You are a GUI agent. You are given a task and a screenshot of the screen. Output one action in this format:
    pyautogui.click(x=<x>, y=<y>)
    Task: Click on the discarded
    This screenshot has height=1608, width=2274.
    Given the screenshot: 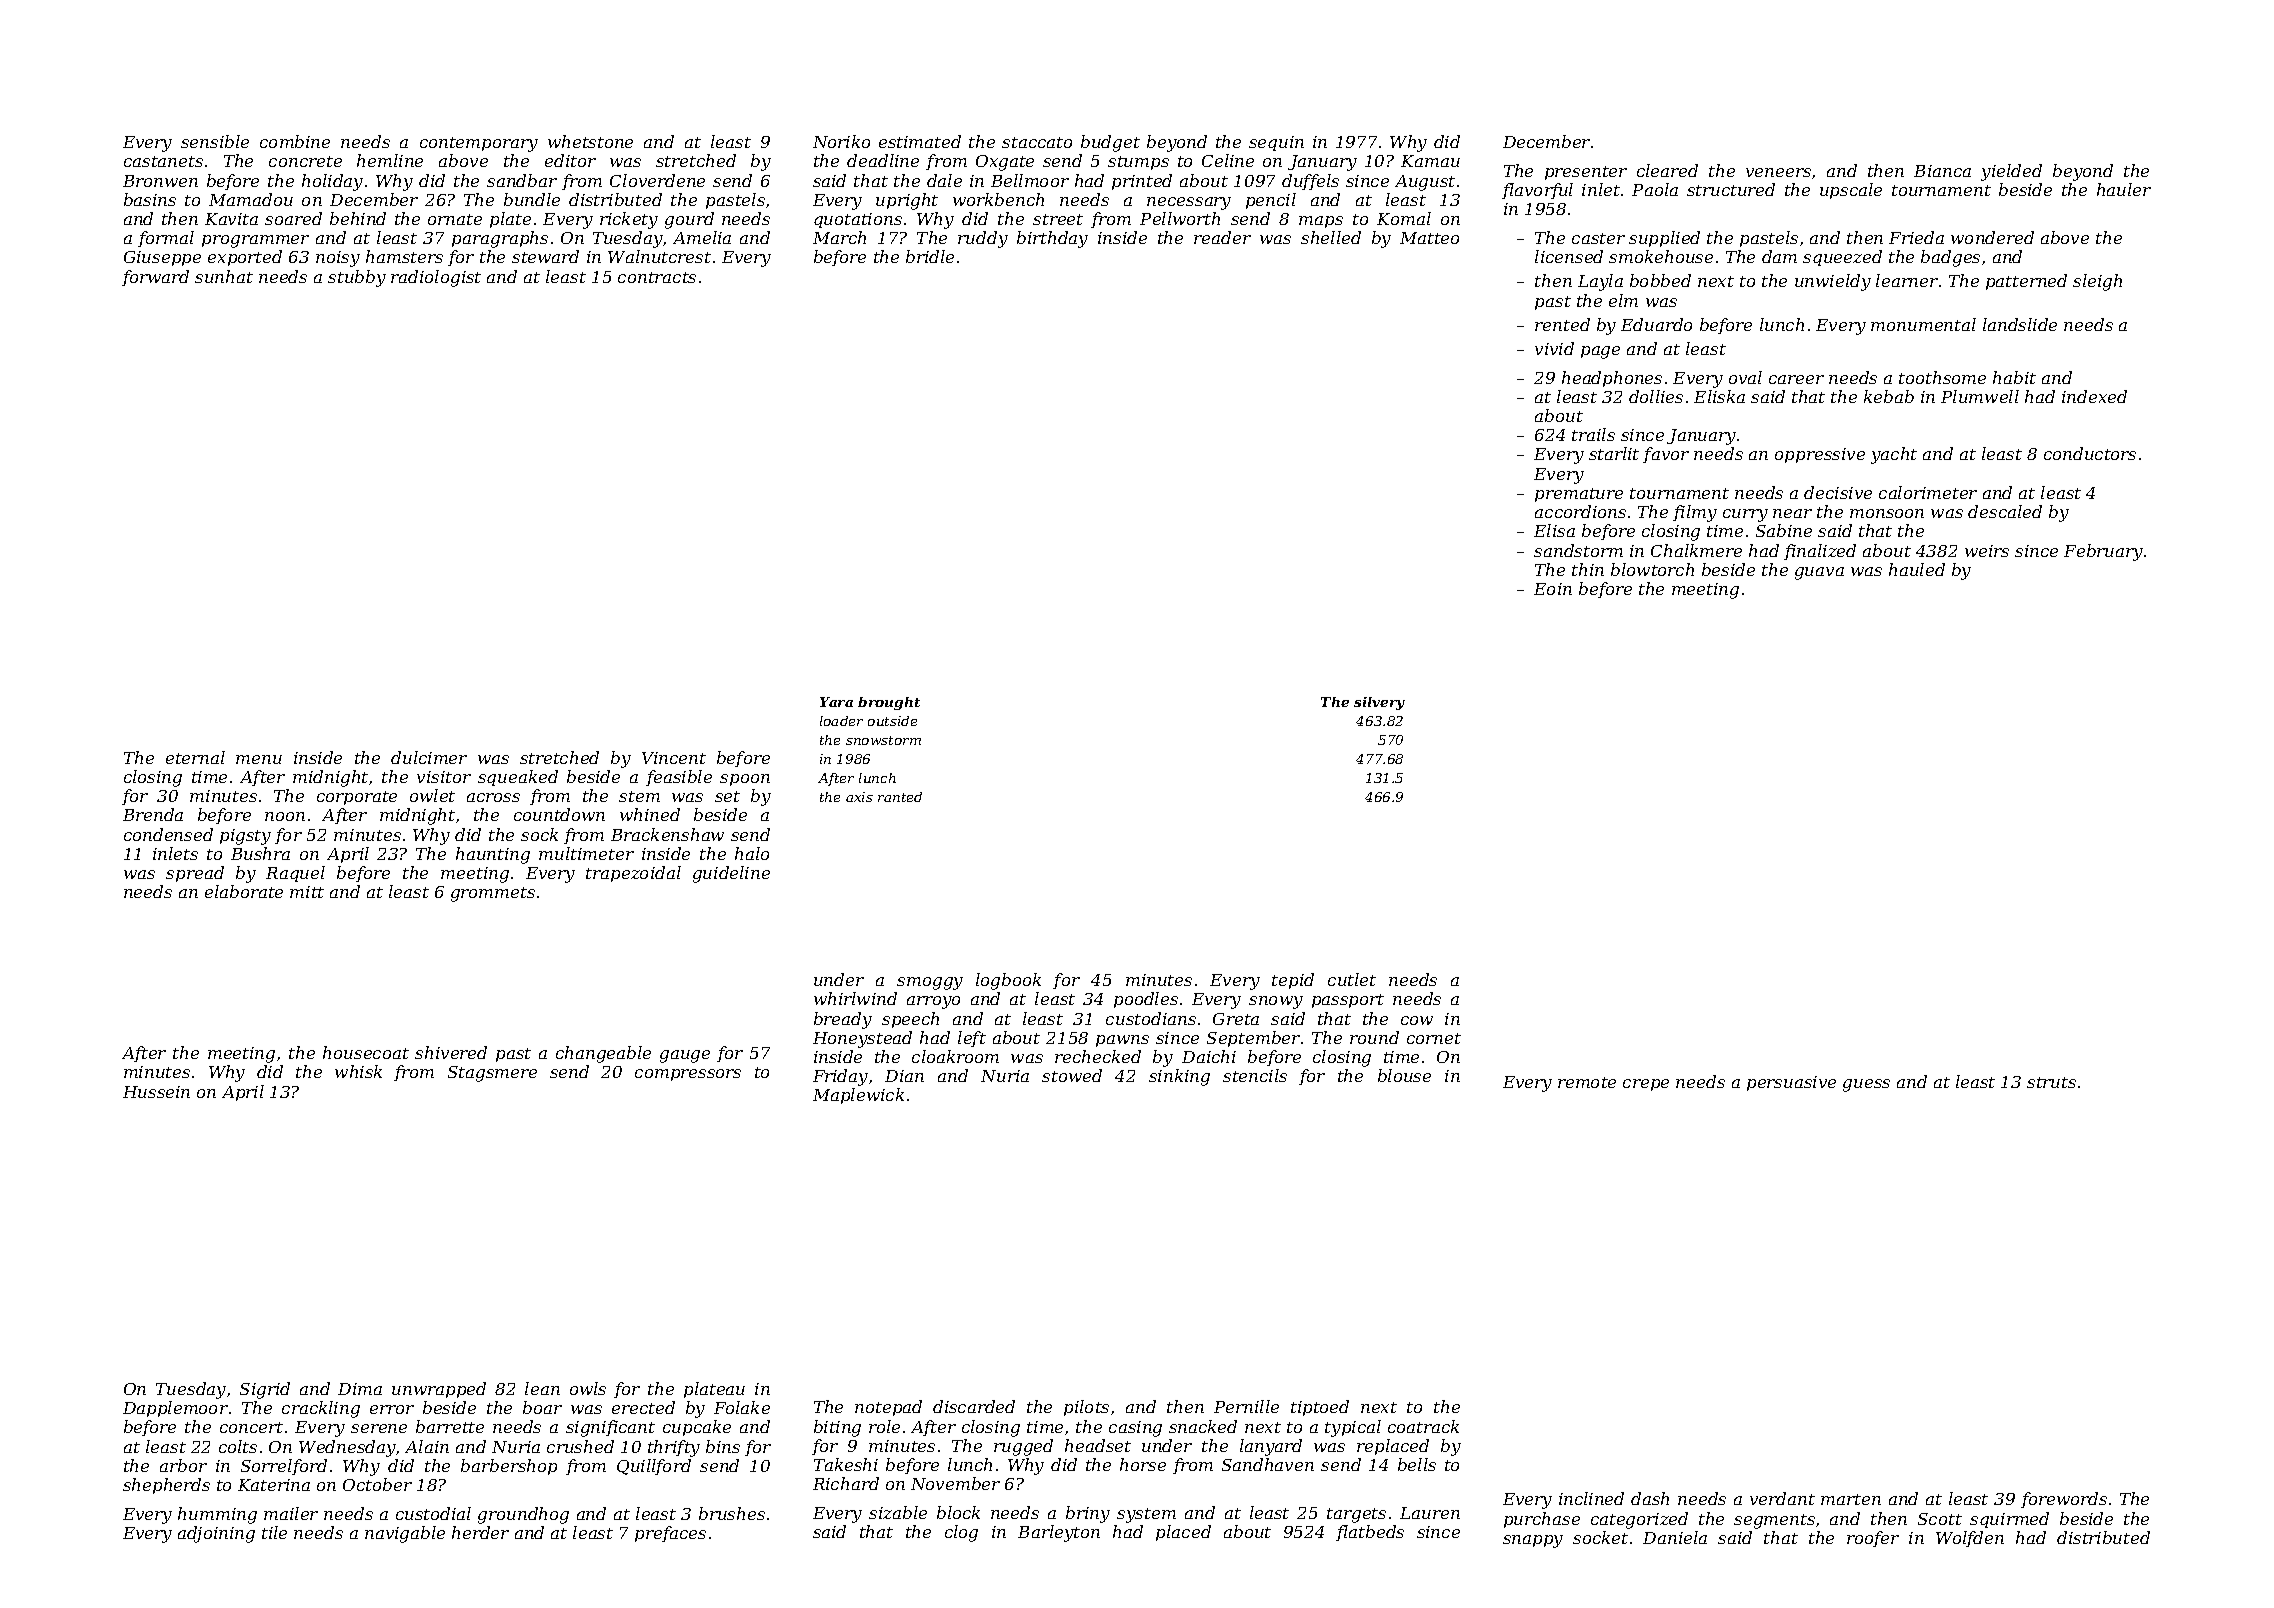 What is the action you would take?
    pyautogui.click(x=974, y=1406)
